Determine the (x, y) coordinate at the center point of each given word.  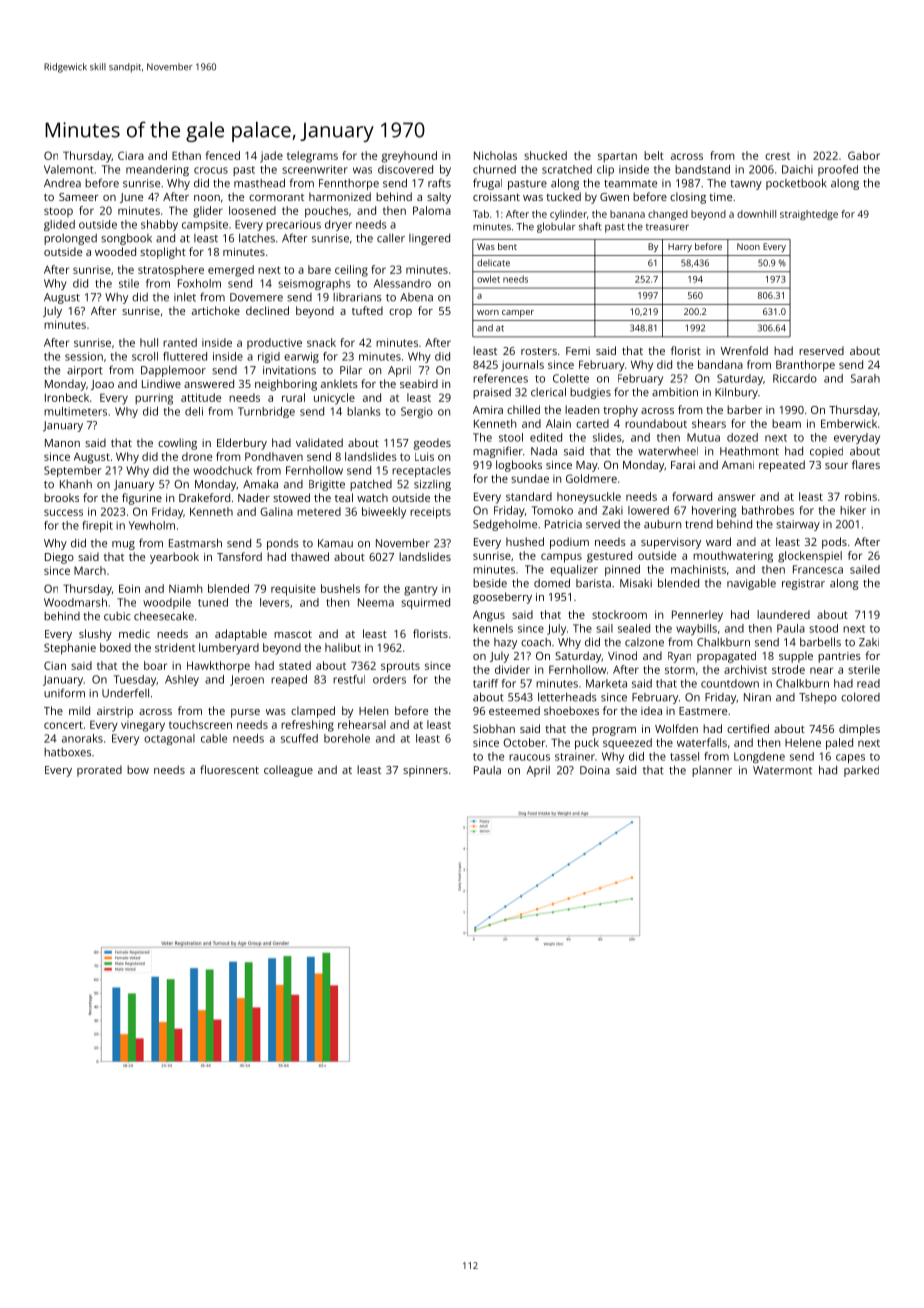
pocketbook (796, 184)
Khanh (76, 484)
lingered (429, 239)
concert (63, 725)
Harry (680, 247)
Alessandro (402, 283)
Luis (424, 456)
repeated (782, 466)
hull (149, 342)
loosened (252, 210)
